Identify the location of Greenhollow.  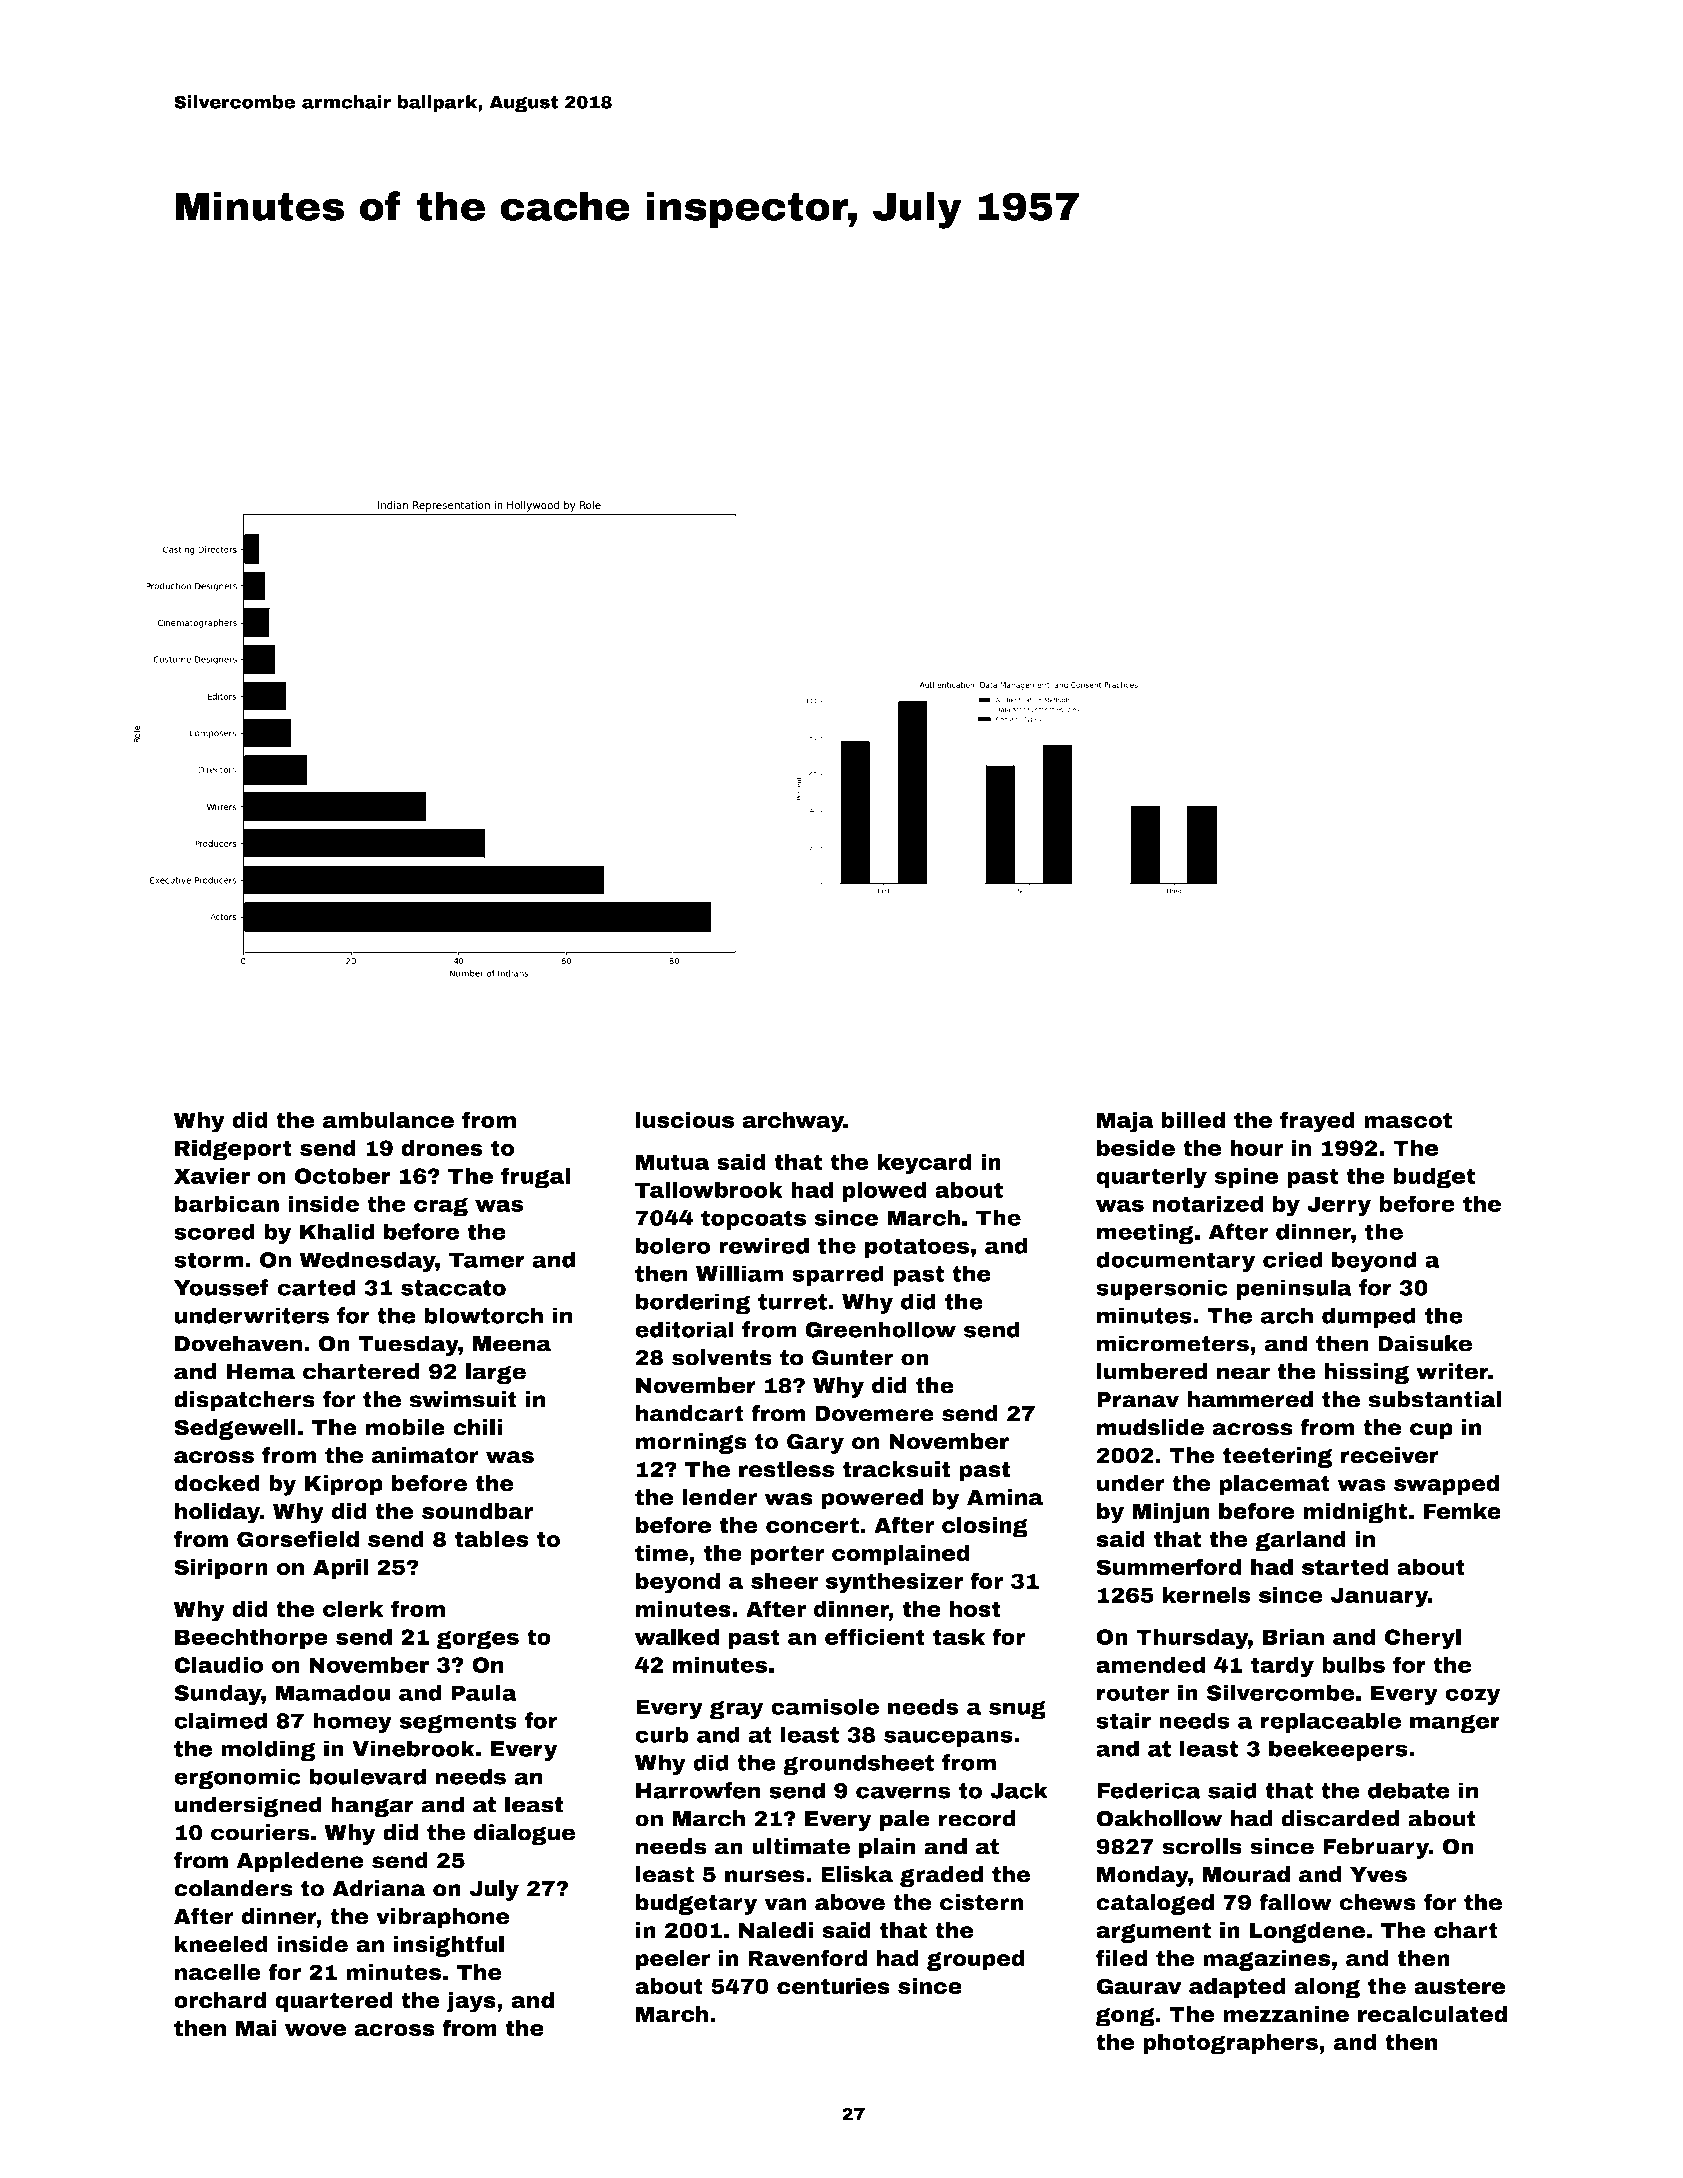
(880, 1329).
